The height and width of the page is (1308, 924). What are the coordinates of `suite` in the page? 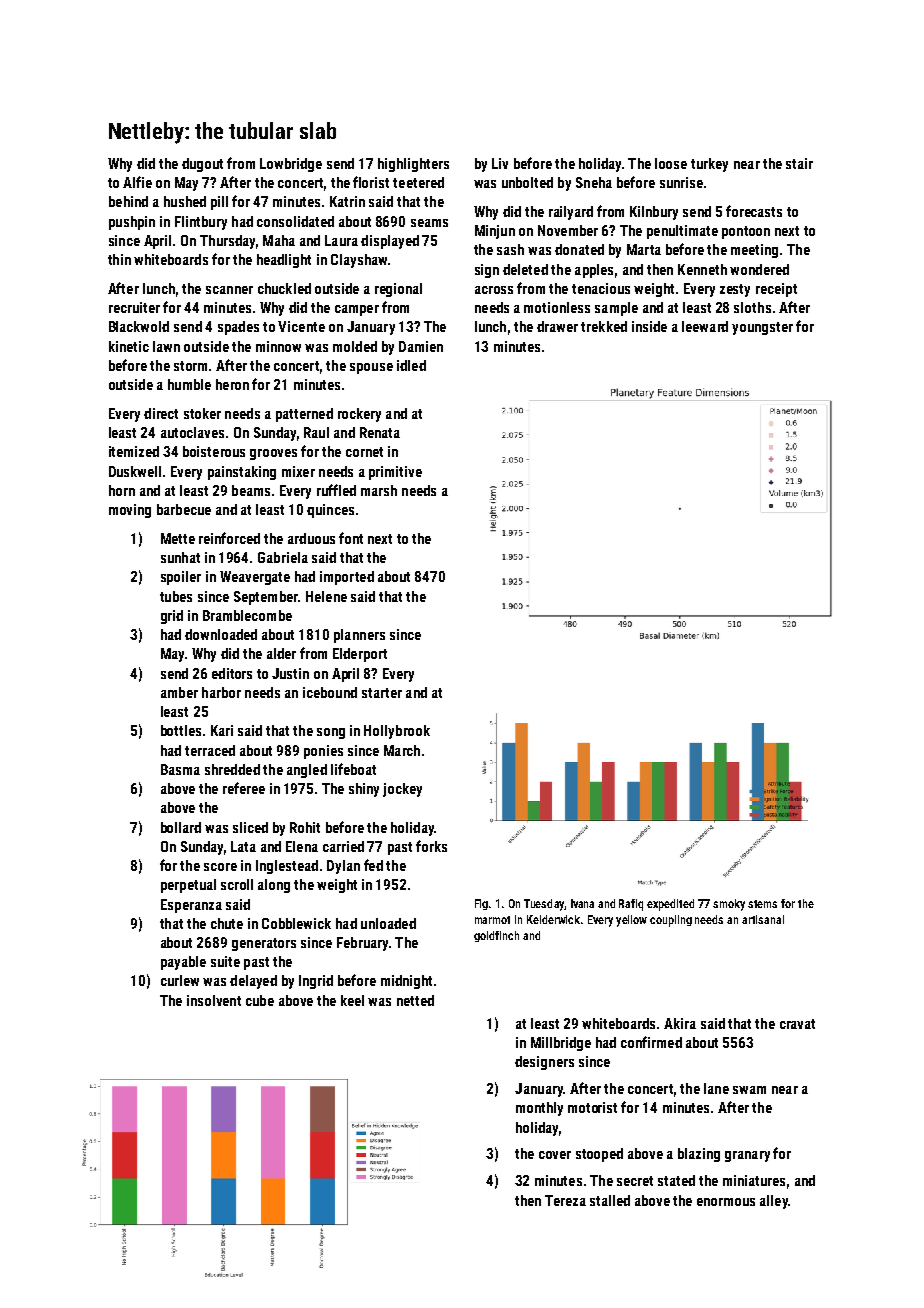 It's located at (225, 961).
